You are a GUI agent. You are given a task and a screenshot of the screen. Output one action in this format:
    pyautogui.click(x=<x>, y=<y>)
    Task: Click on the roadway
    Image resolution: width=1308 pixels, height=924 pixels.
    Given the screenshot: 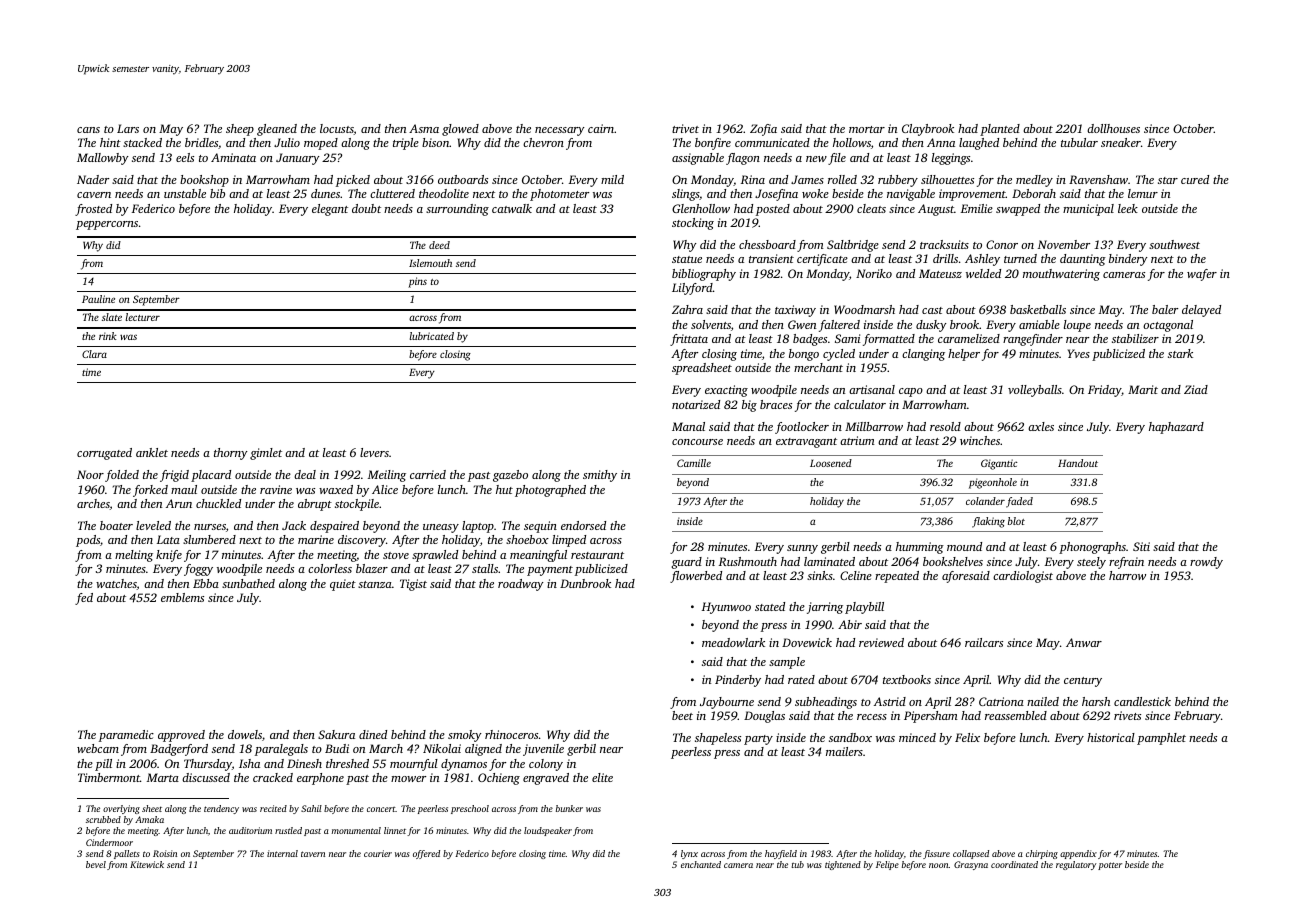 What is the action you would take?
    pyautogui.click(x=521, y=585)
